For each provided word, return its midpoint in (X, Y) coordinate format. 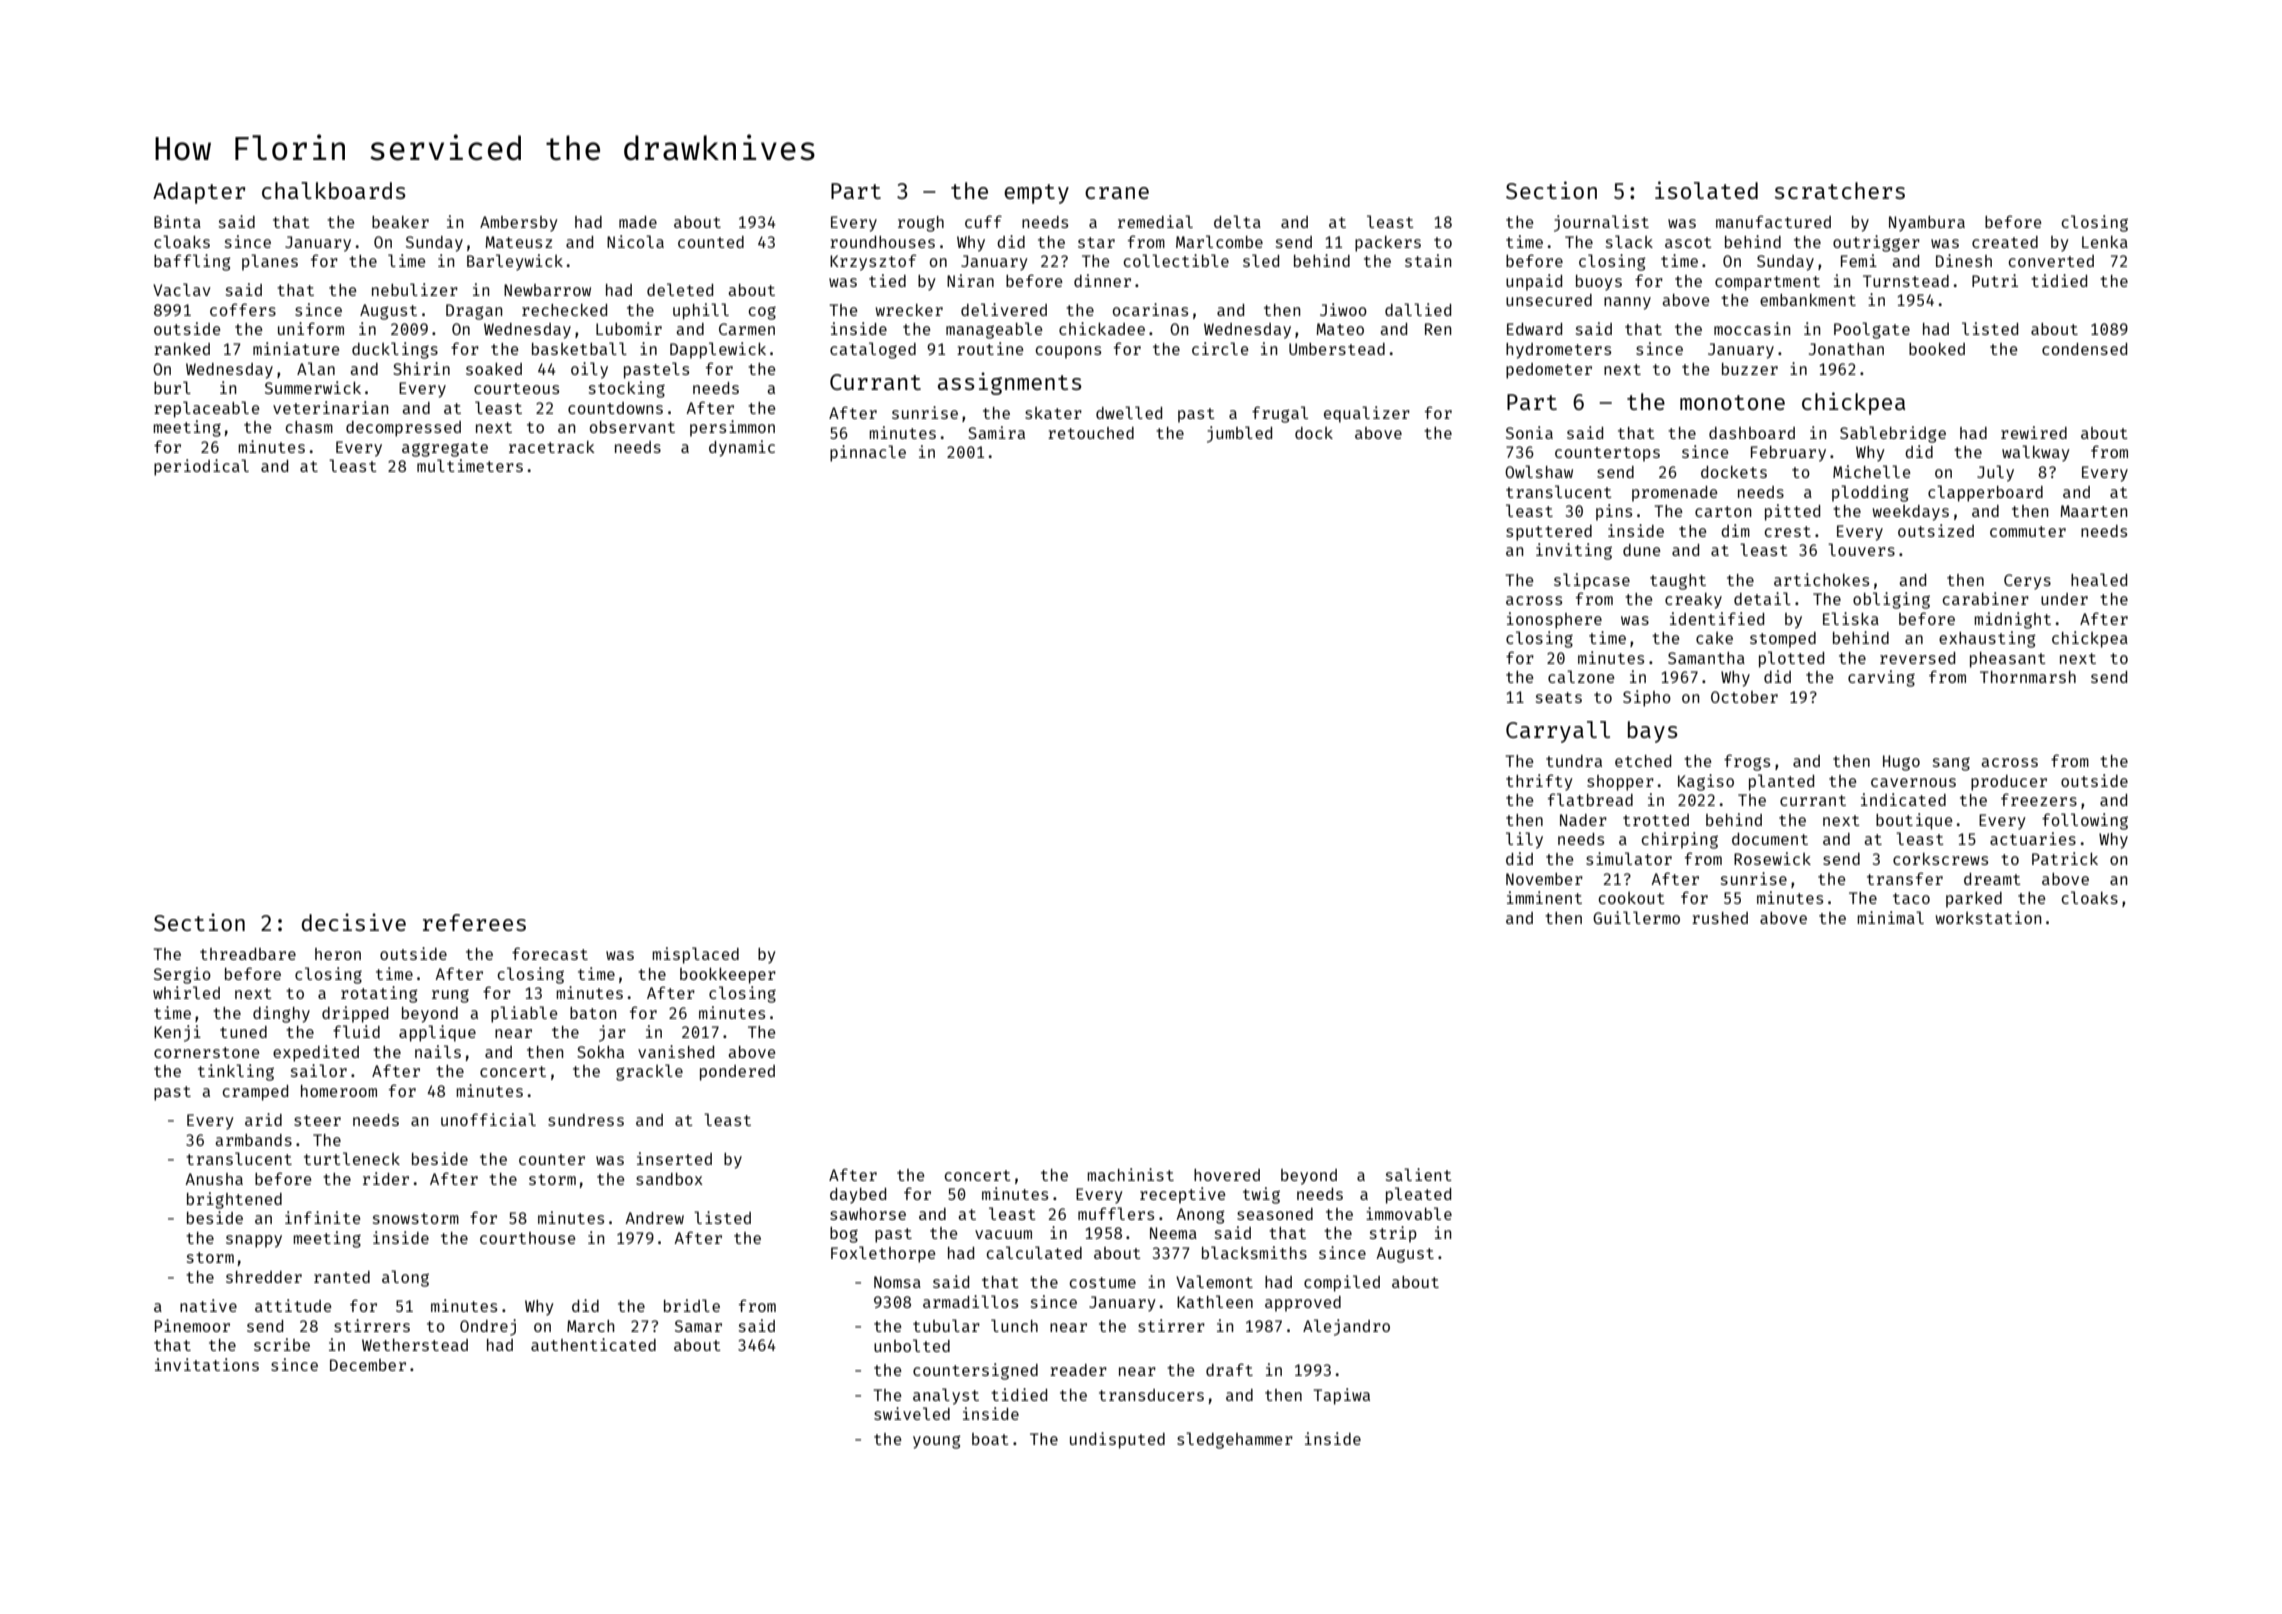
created (2005, 242)
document (1770, 839)
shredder (264, 1277)
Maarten (2094, 511)
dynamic (742, 448)
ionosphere (1554, 620)
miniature (296, 348)
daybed (858, 1196)
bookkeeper (728, 975)
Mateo (1340, 329)
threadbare (248, 954)
